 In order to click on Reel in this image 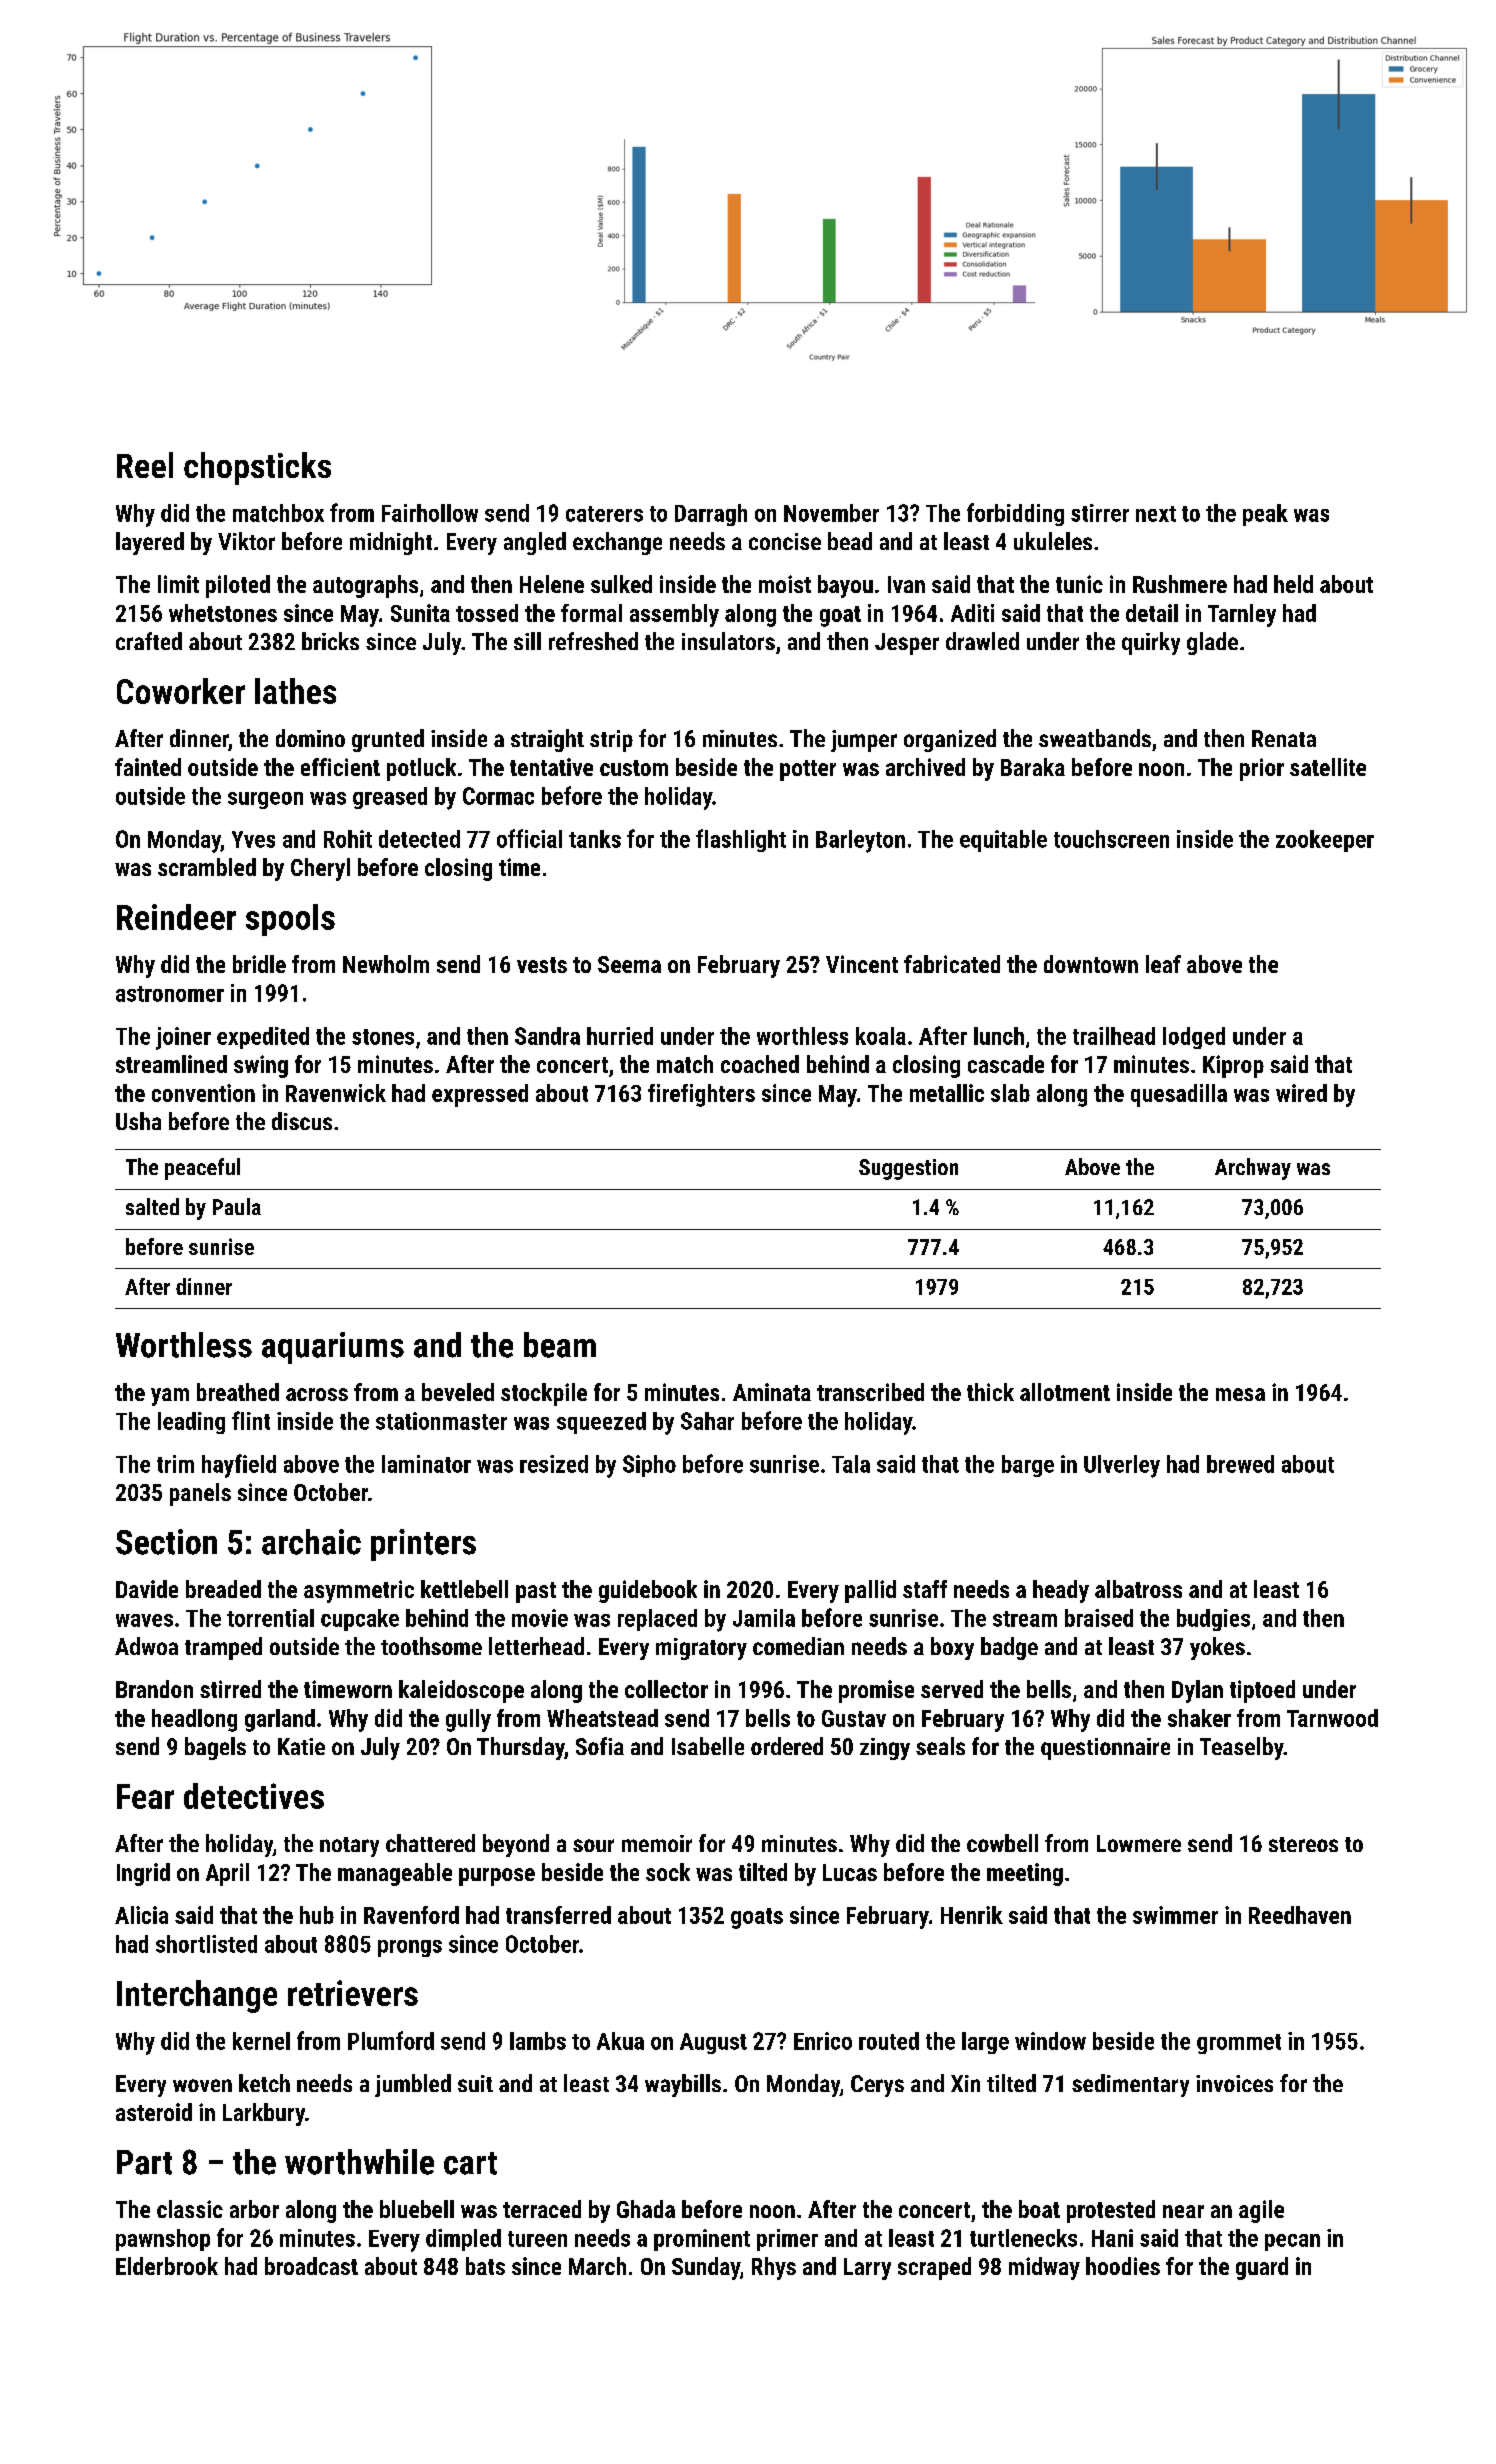, I will do `click(145, 465)`.
